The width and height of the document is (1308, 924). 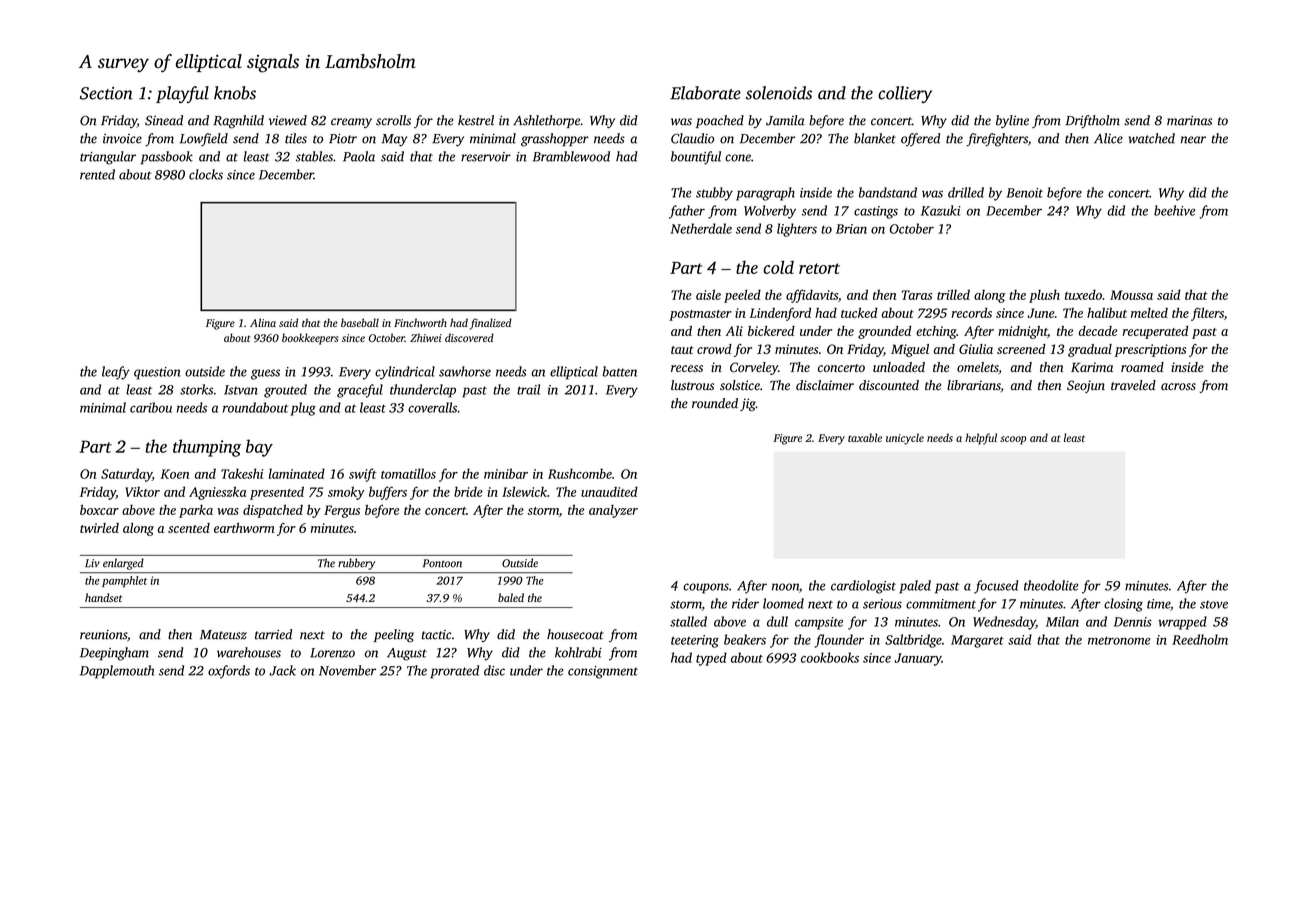 What do you see at coordinates (851, 229) in the document?
I see `Brian` at bounding box center [851, 229].
